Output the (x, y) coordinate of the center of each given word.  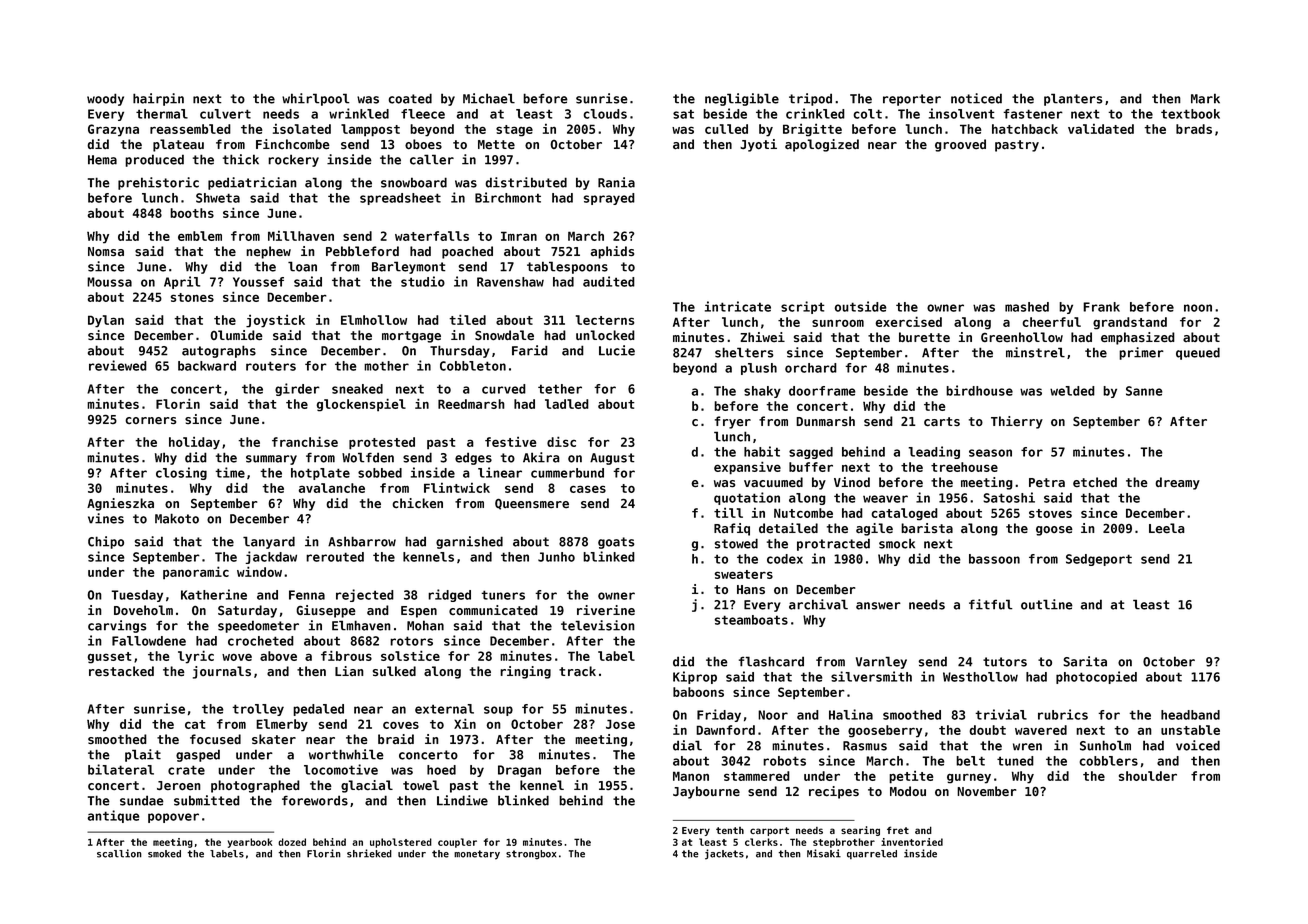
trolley (258, 710)
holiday (194, 443)
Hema (102, 160)
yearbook (250, 843)
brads (1194, 129)
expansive (747, 468)
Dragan (519, 771)
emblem (200, 236)
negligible (742, 99)
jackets (724, 854)
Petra (1047, 482)
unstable (1190, 730)
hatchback (1025, 129)
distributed (526, 182)
